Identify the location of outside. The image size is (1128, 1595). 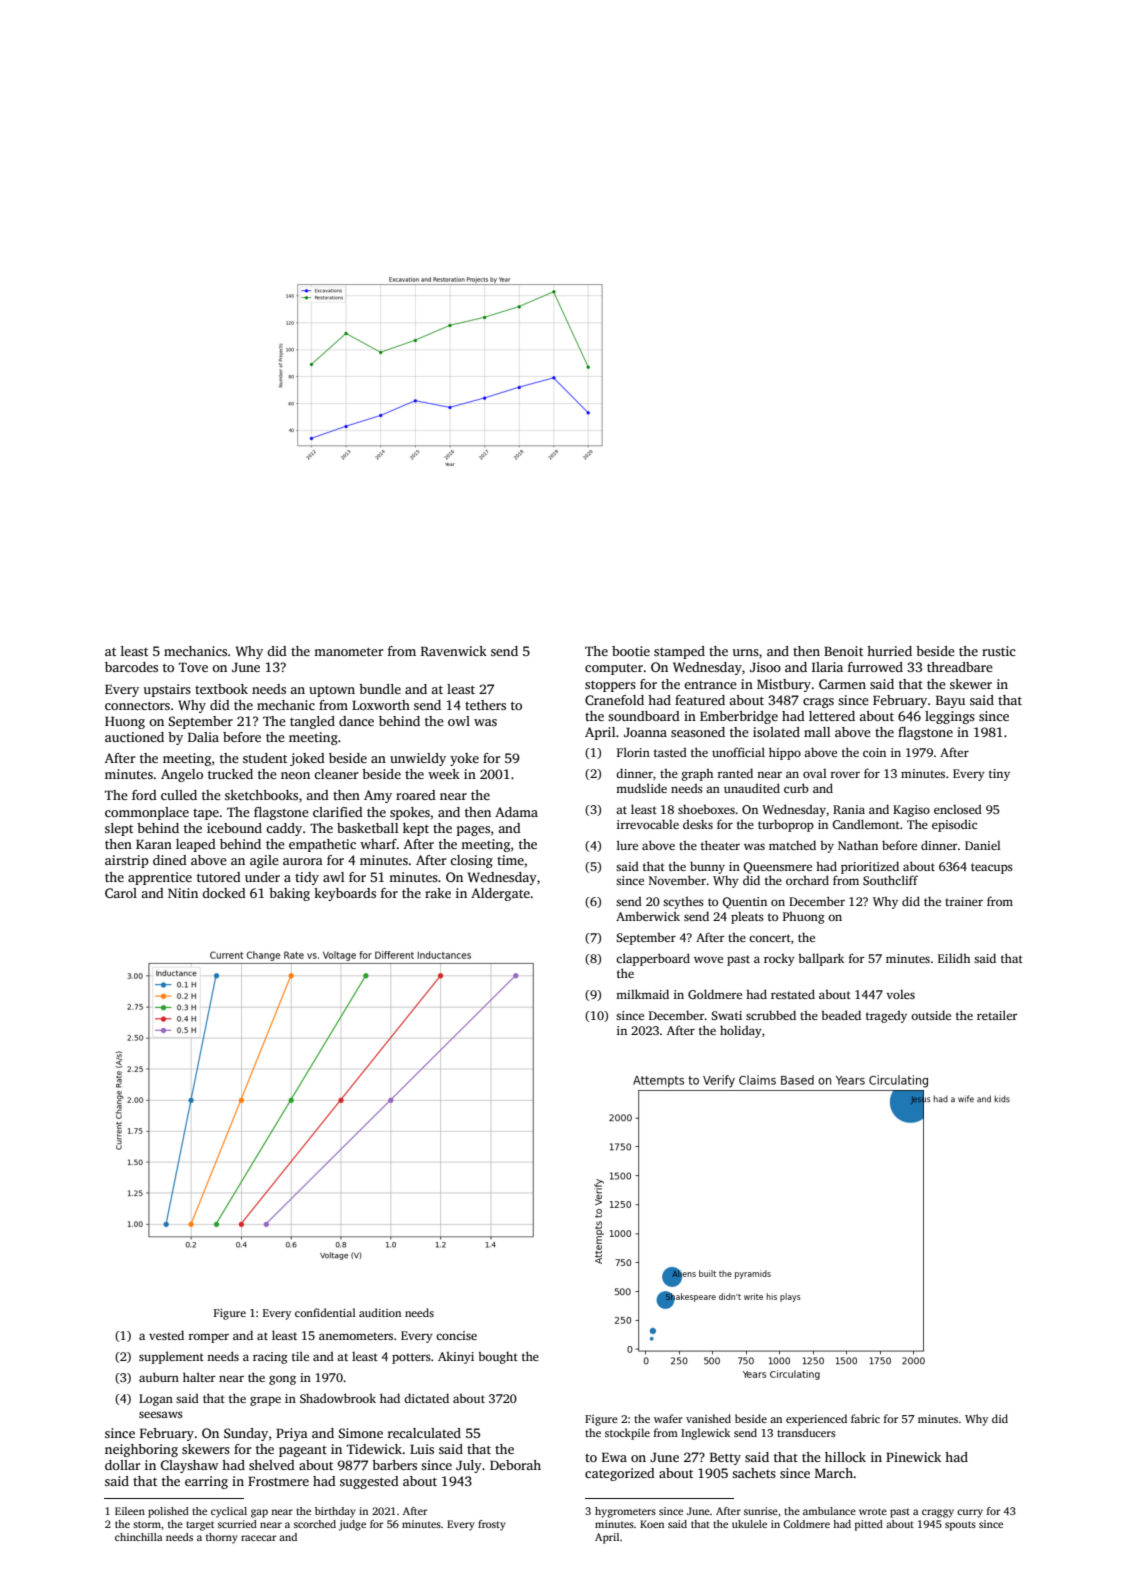
(931, 1015).
